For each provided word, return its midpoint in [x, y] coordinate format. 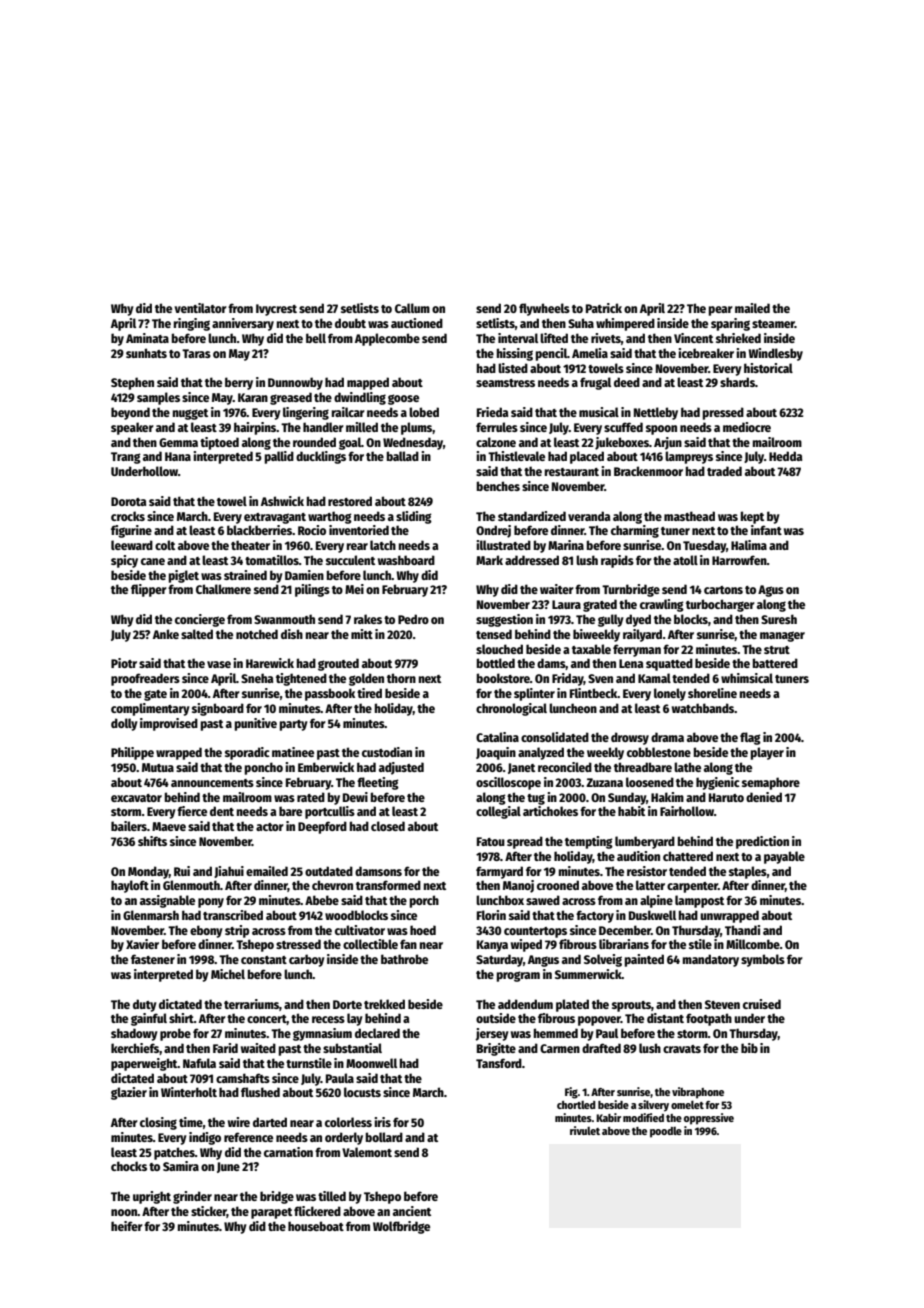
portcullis [330, 812]
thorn [401, 678]
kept [752, 517]
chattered [688, 856]
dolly [124, 724]
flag [750, 738]
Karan [253, 397]
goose [403, 399]
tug [536, 799]
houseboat [316, 1226]
